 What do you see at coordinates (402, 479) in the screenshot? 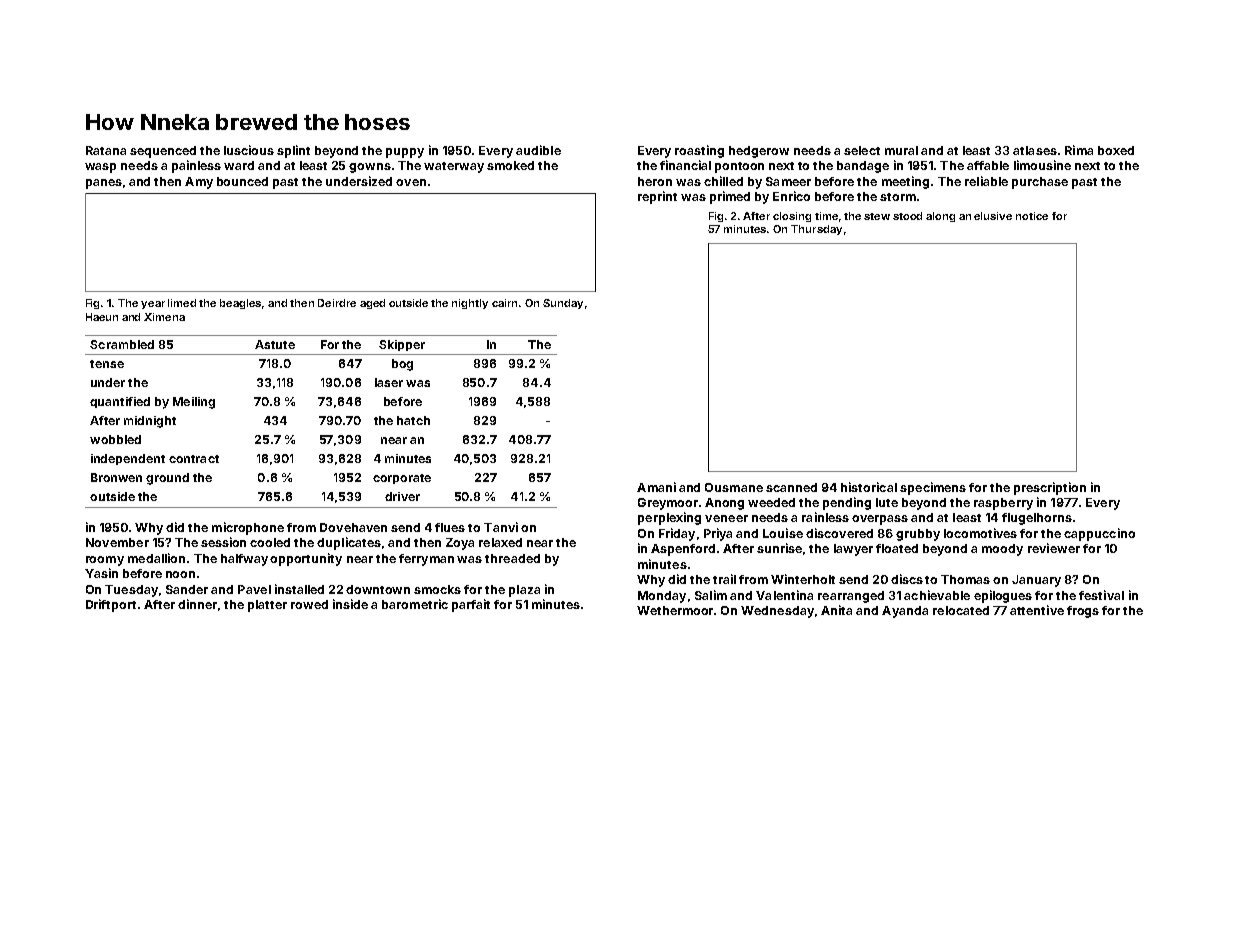
I see `corporate` at bounding box center [402, 479].
